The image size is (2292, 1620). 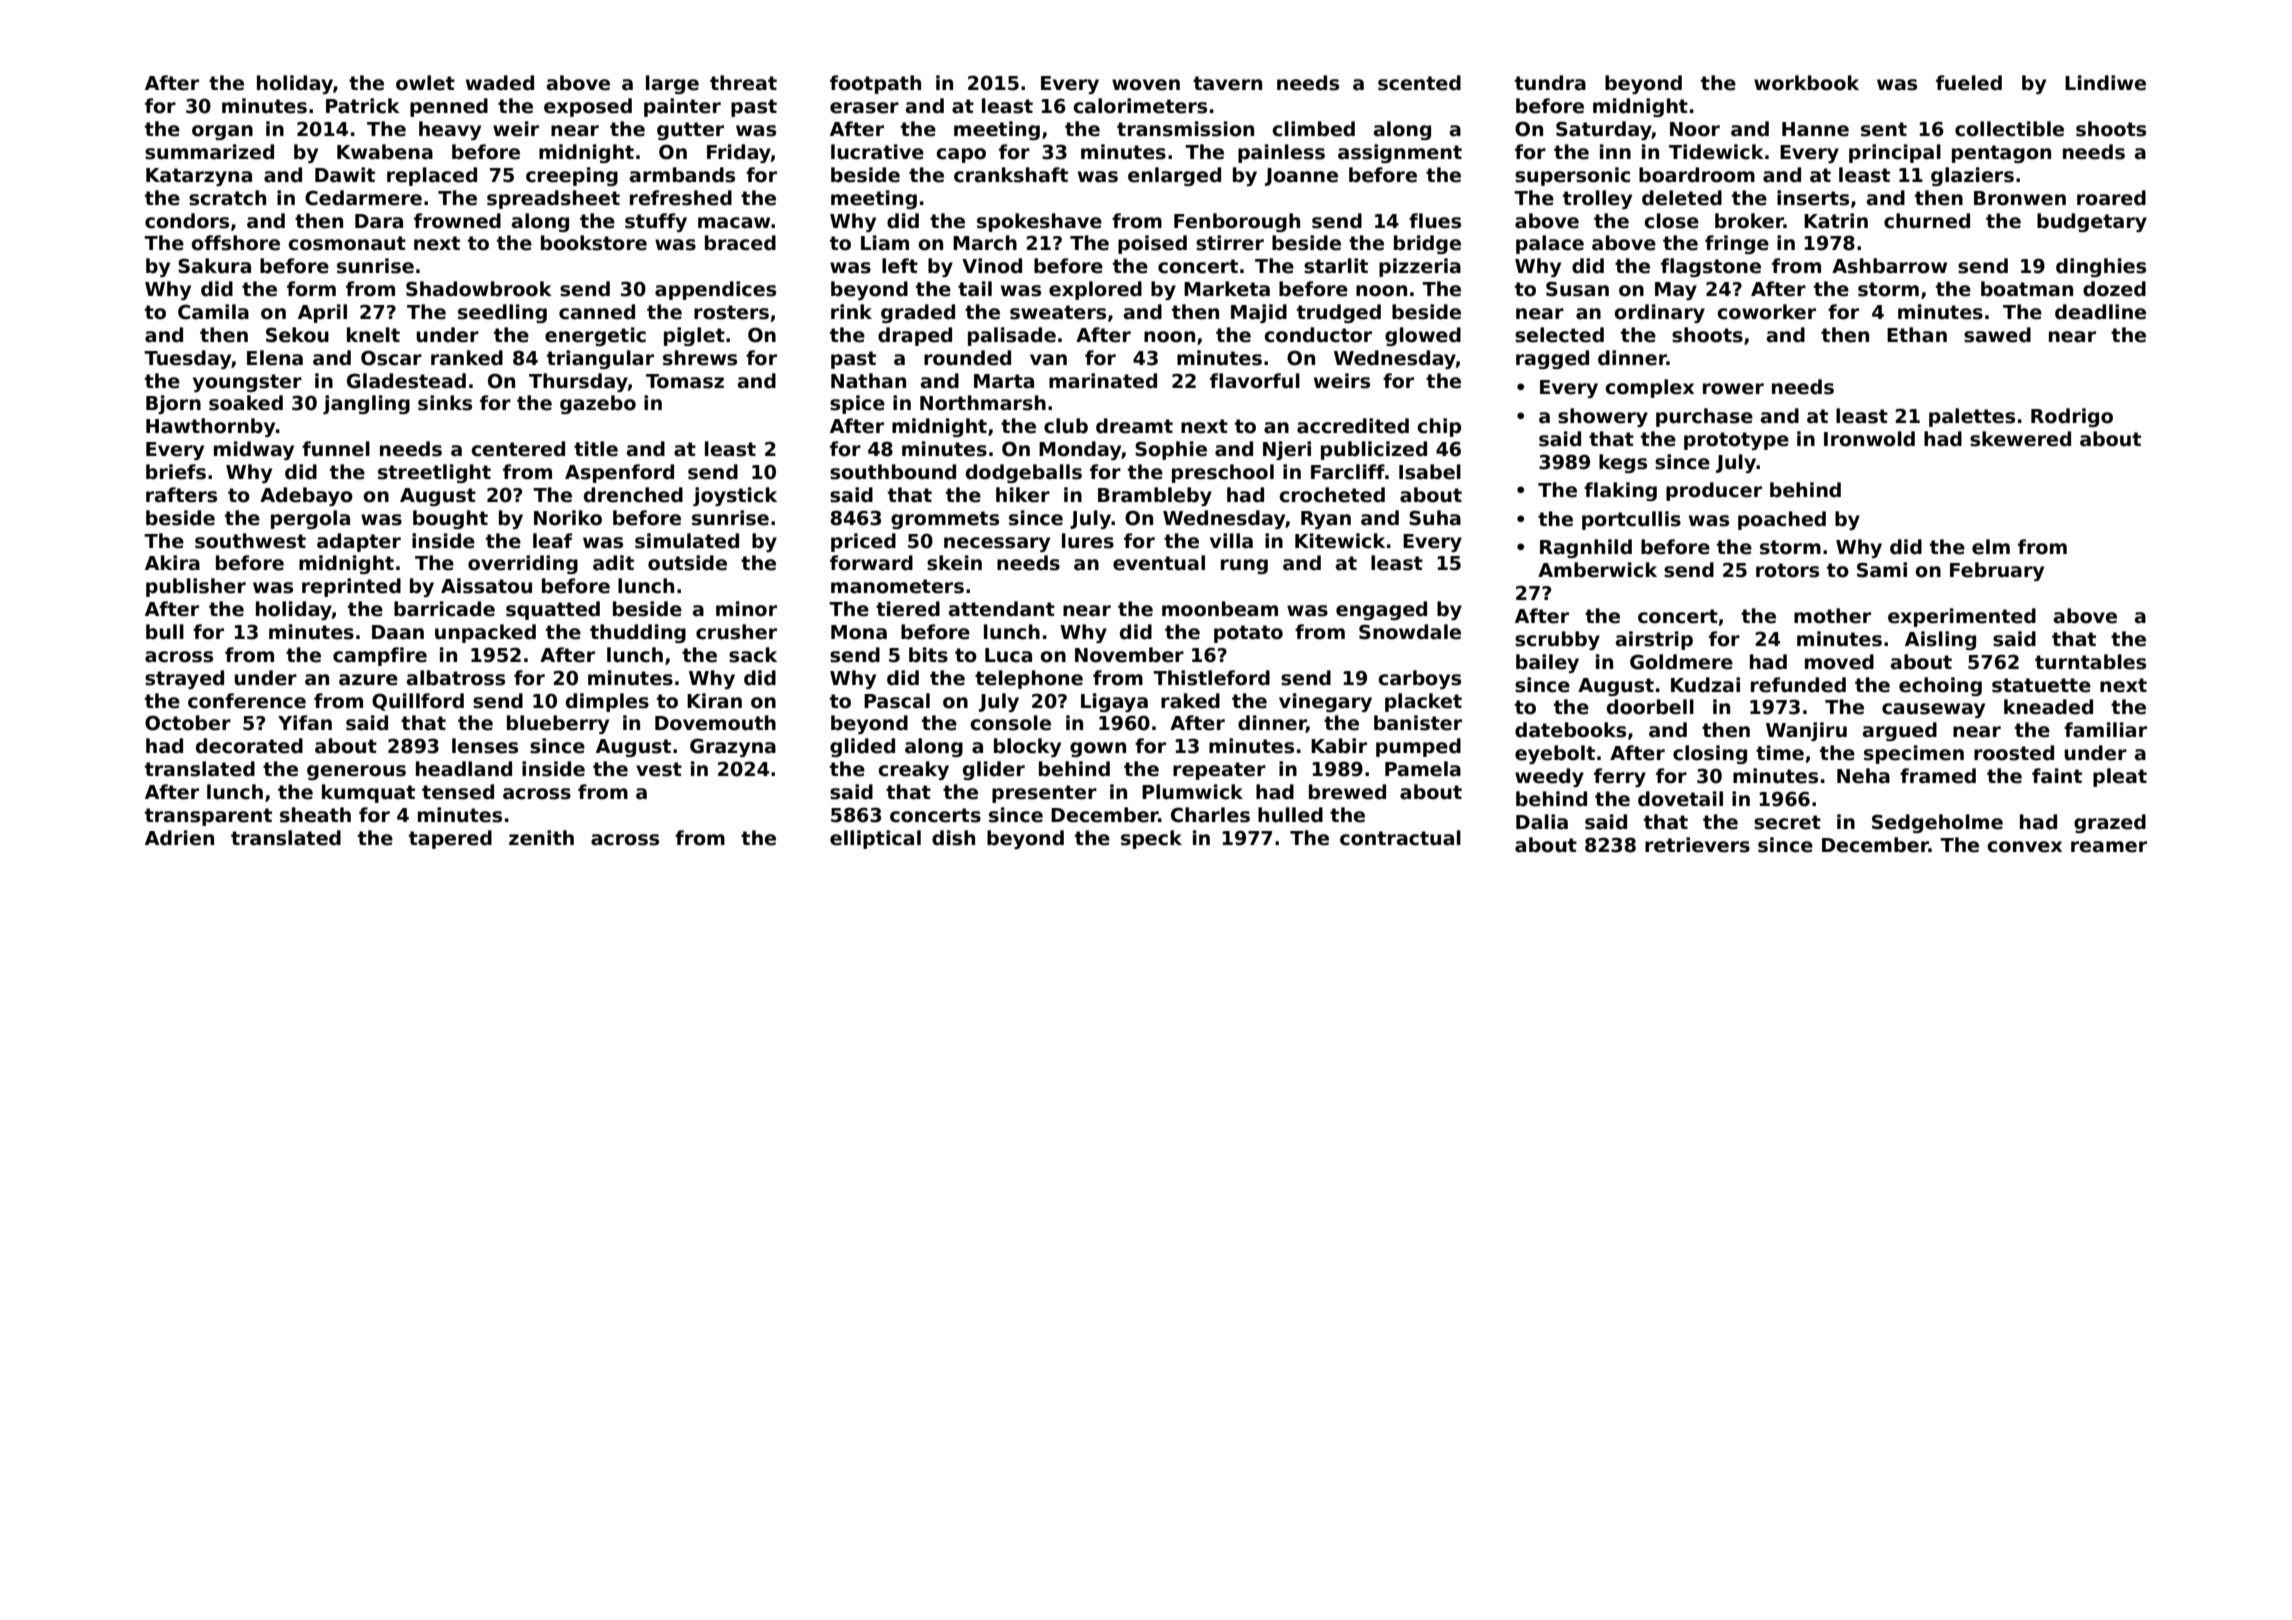 I want to click on kumquat, so click(x=368, y=793).
